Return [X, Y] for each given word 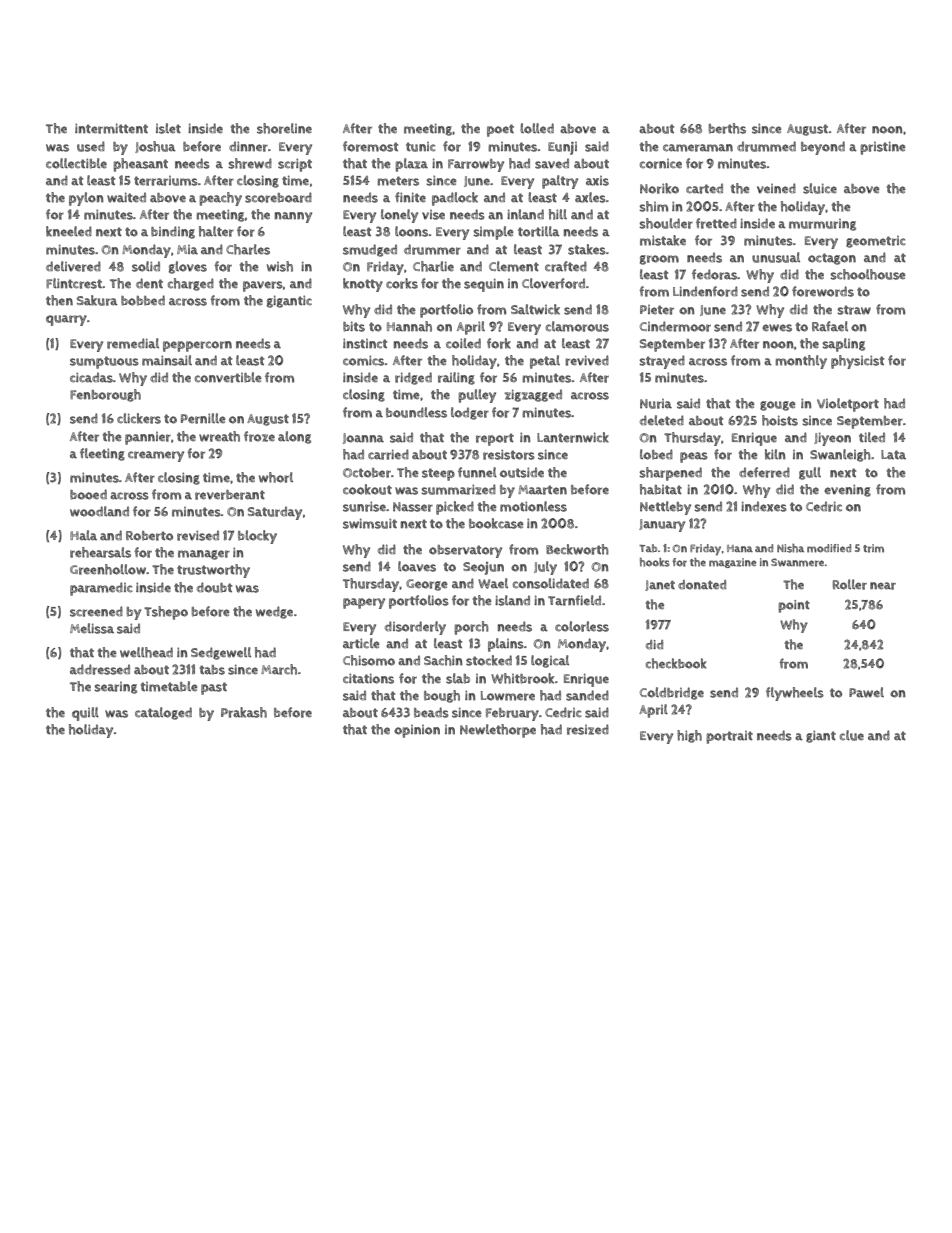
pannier [148, 438]
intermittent [111, 128]
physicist [857, 362]
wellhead [146, 652]
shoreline [284, 128]
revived [587, 360]
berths [727, 128]
